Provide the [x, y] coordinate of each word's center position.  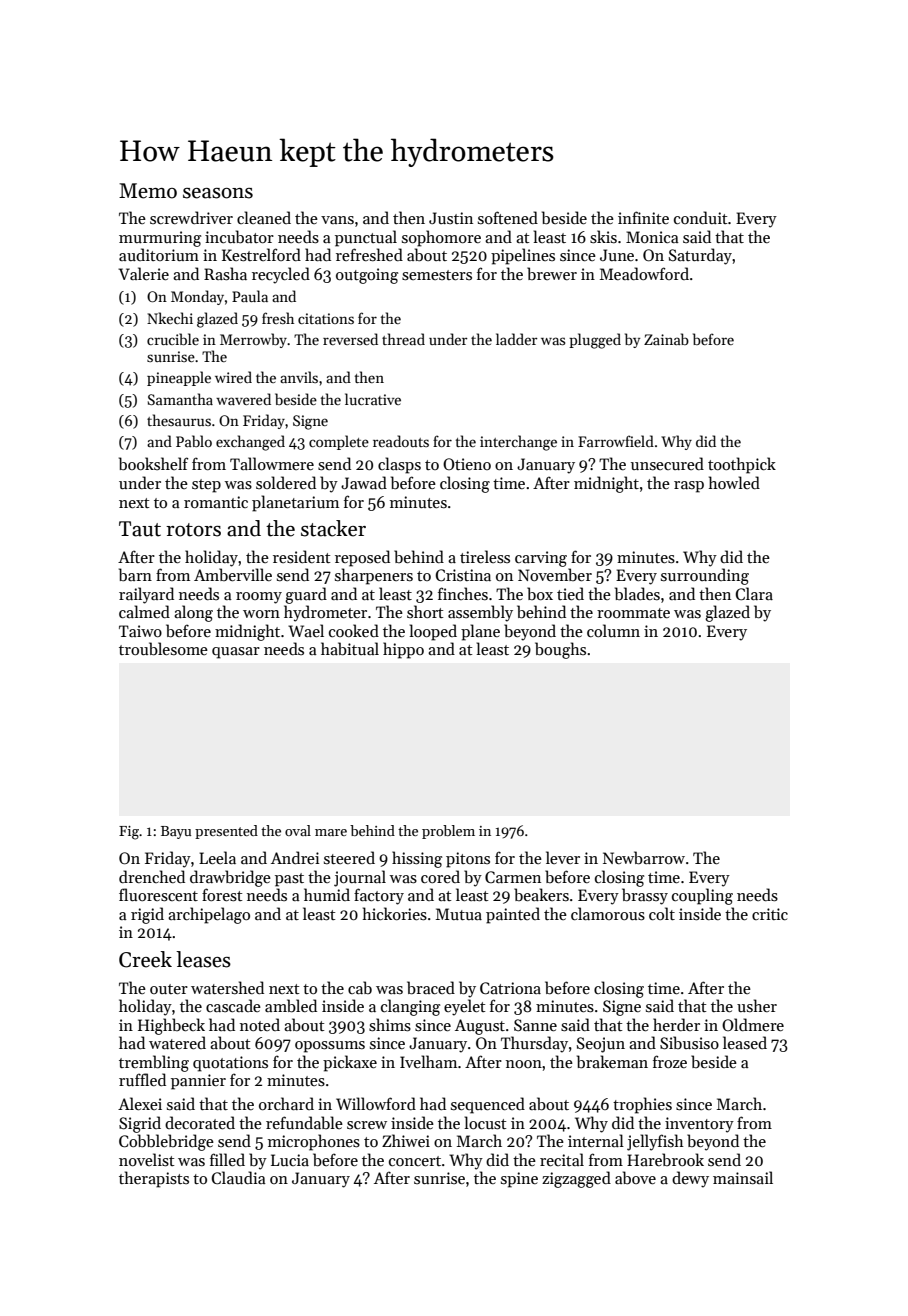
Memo [148, 191]
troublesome [163, 649]
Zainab [666, 339]
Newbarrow [644, 858]
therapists [154, 1179]
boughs [560, 650]
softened [508, 217]
